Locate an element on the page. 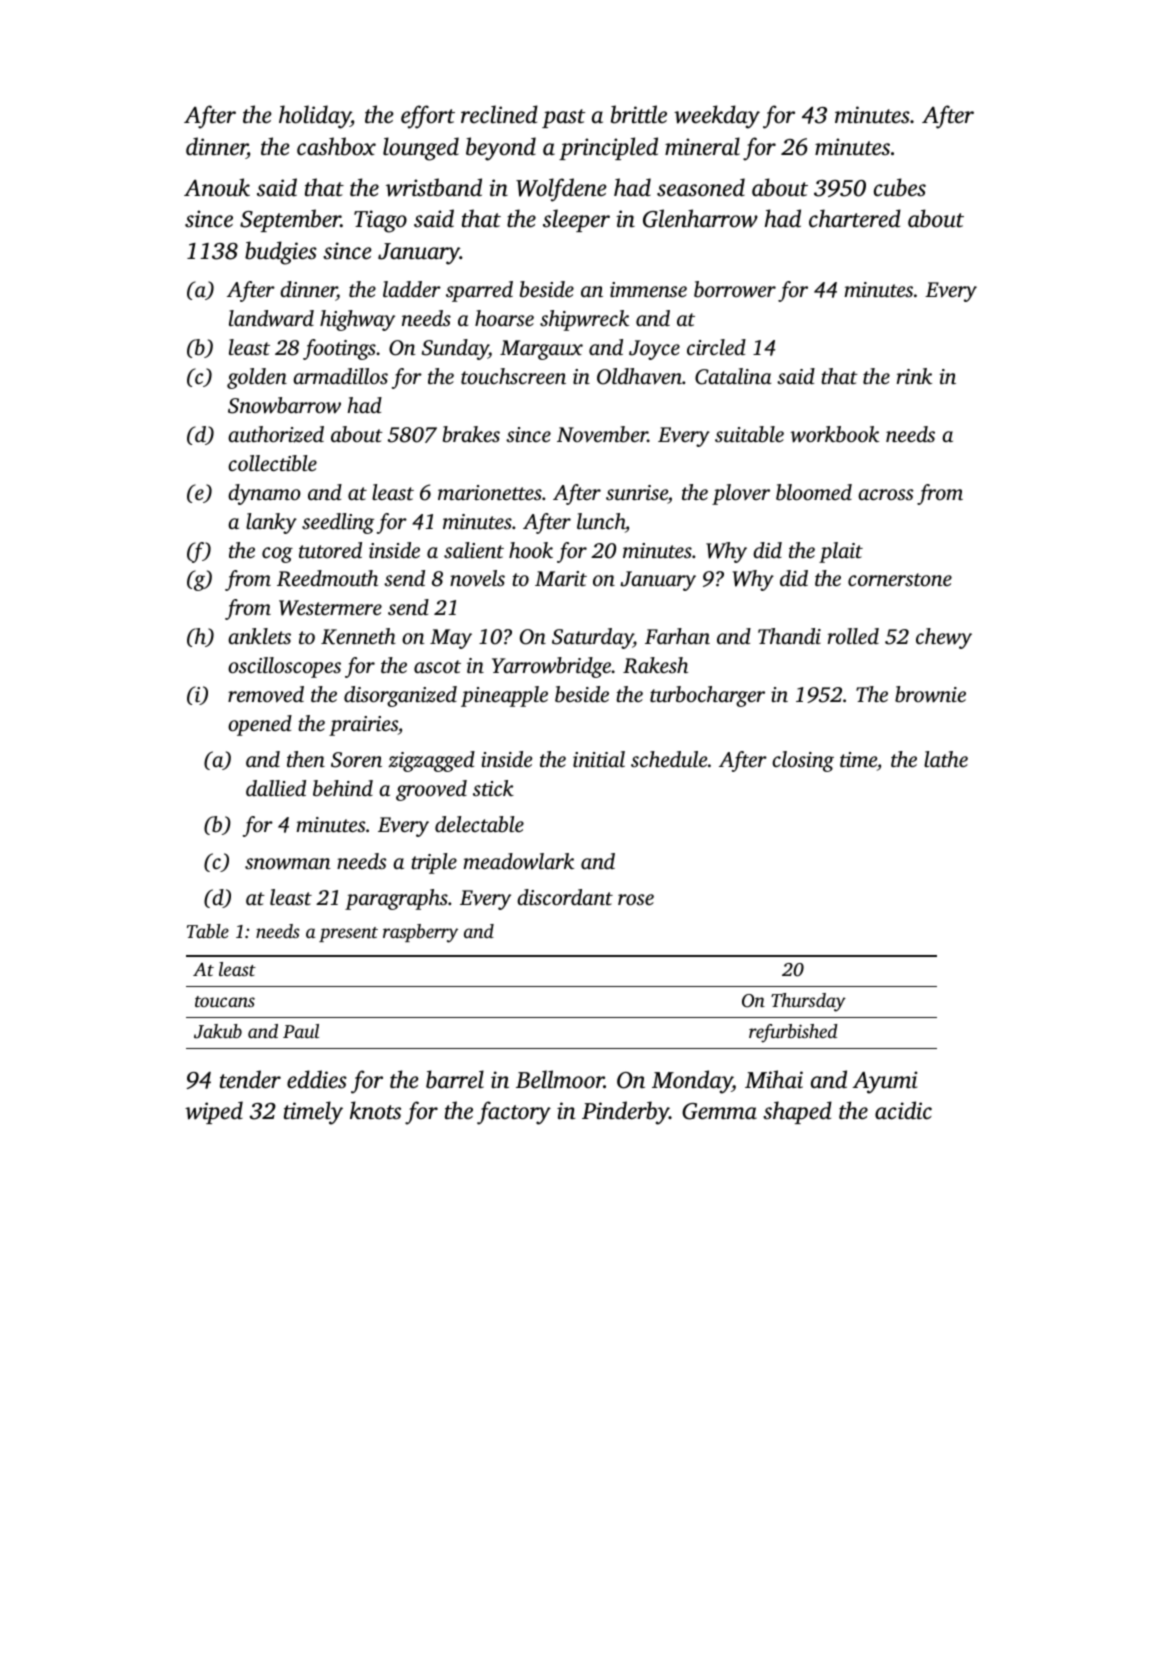 Image resolution: width=1165 pixels, height=1654 pixels. weekday is located at coordinates (717, 117).
